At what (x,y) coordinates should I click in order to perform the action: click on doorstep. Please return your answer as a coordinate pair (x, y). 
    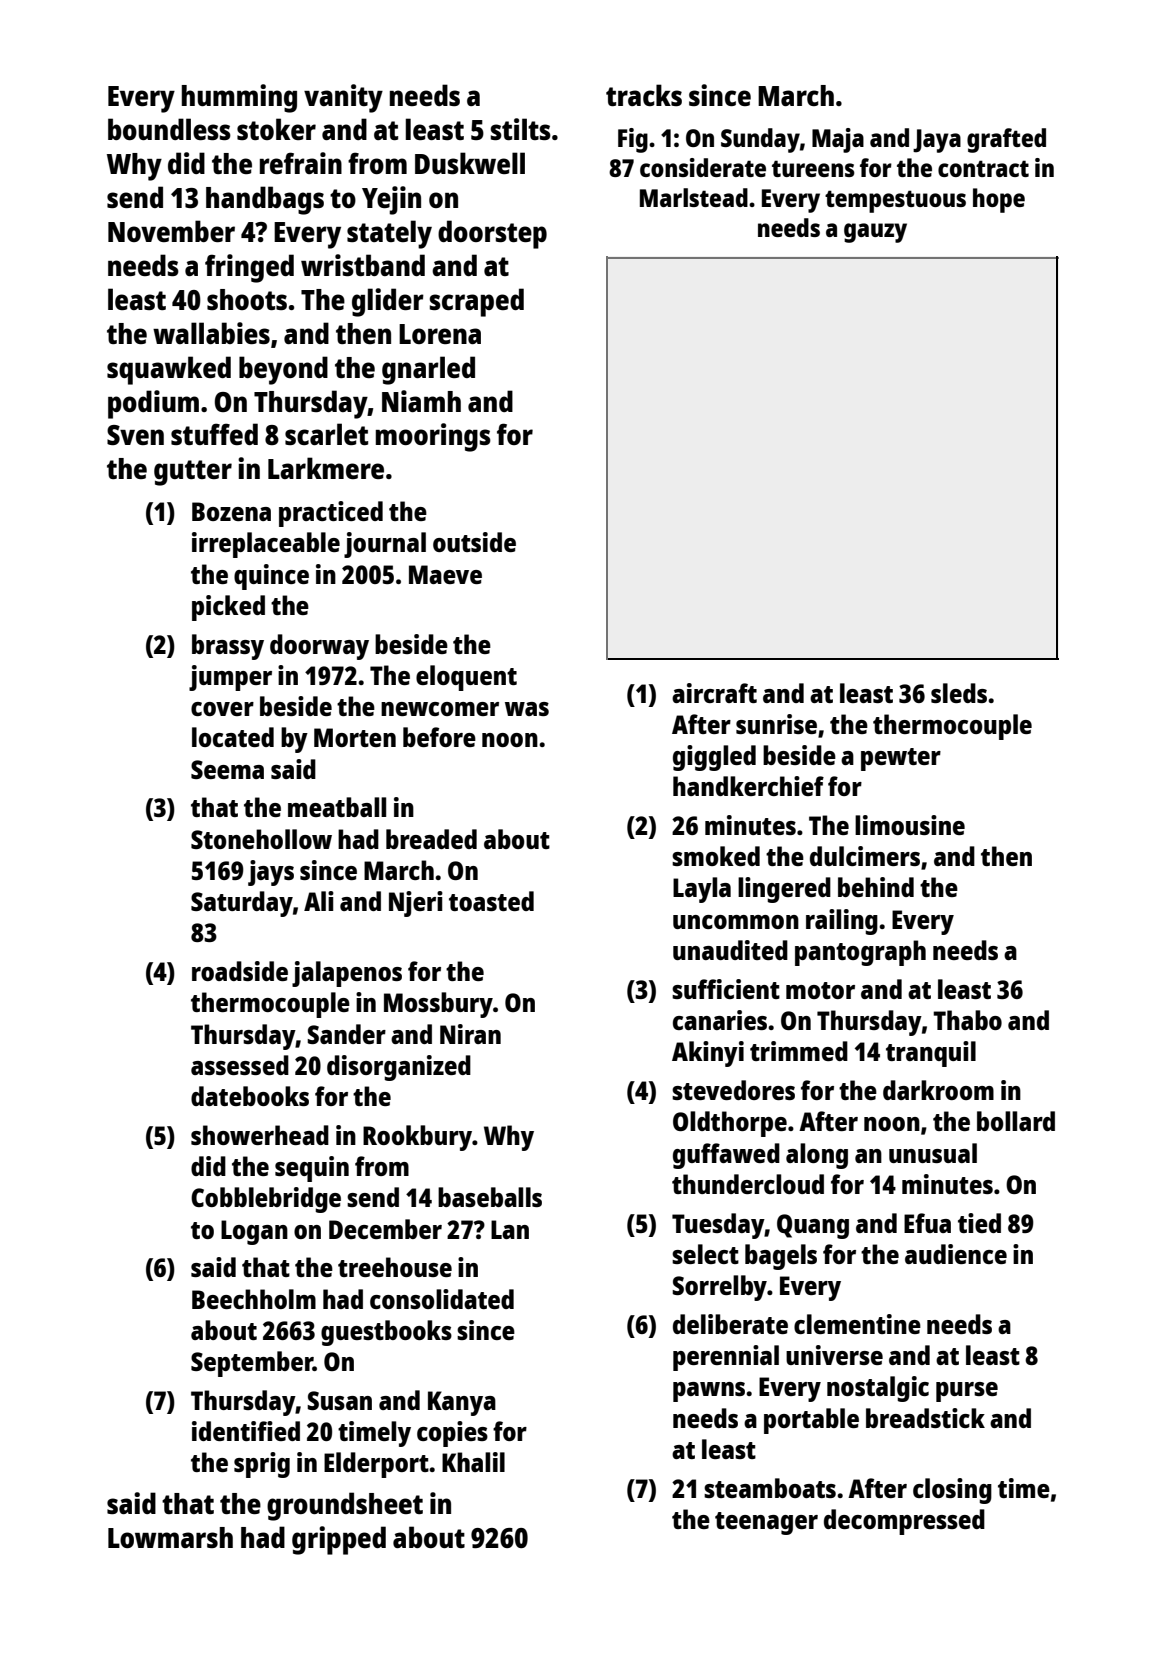
    Looking at the image, I should click on (492, 234).
